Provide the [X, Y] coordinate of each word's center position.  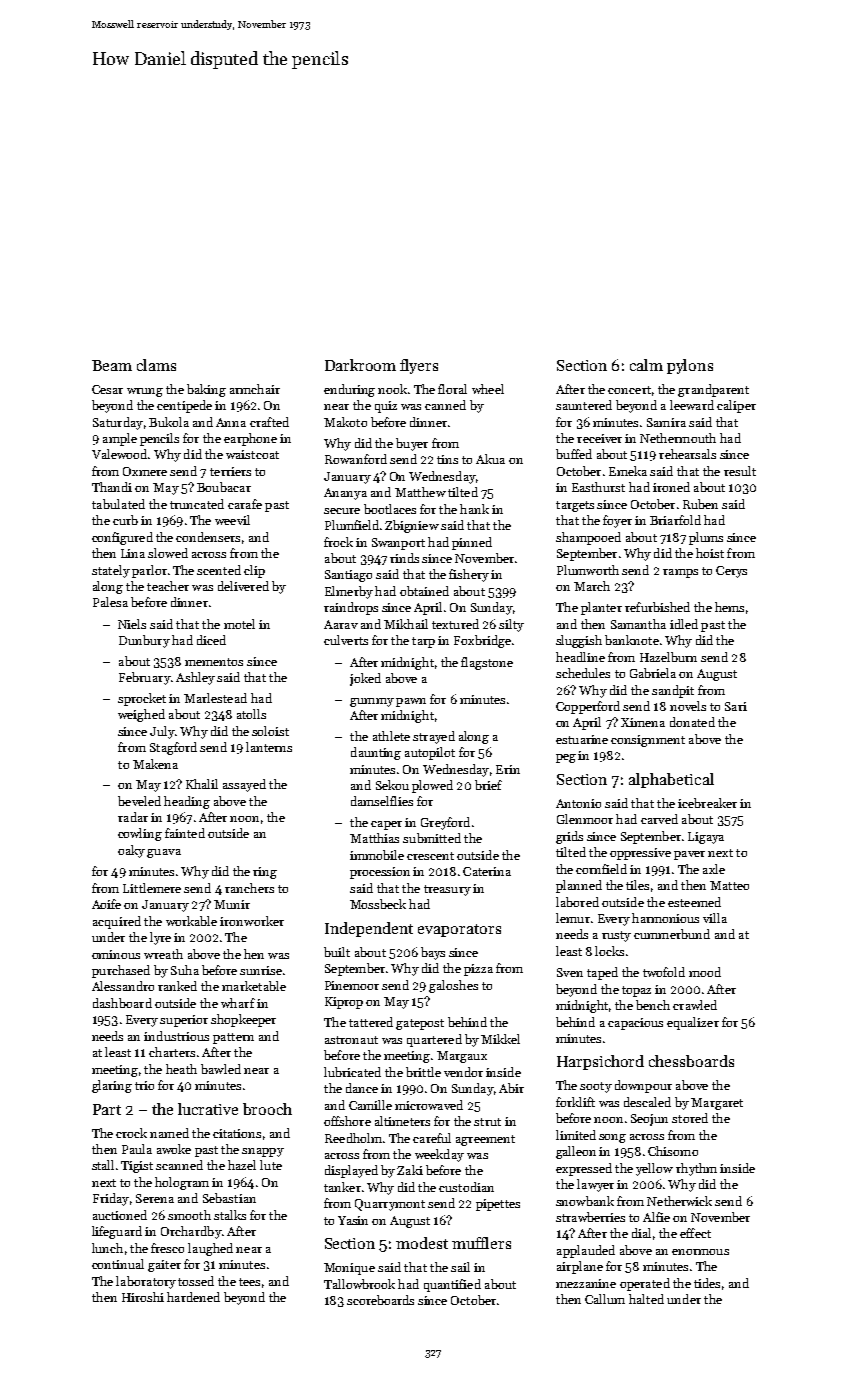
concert [629, 390]
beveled [139, 801]
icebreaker [707, 803]
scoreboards [380, 1300]
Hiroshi [143, 1297]
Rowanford [356, 459]
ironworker [252, 921]
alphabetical [671, 780]
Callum [605, 1299]
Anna [231, 422]
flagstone [487, 663]
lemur [573, 918]
